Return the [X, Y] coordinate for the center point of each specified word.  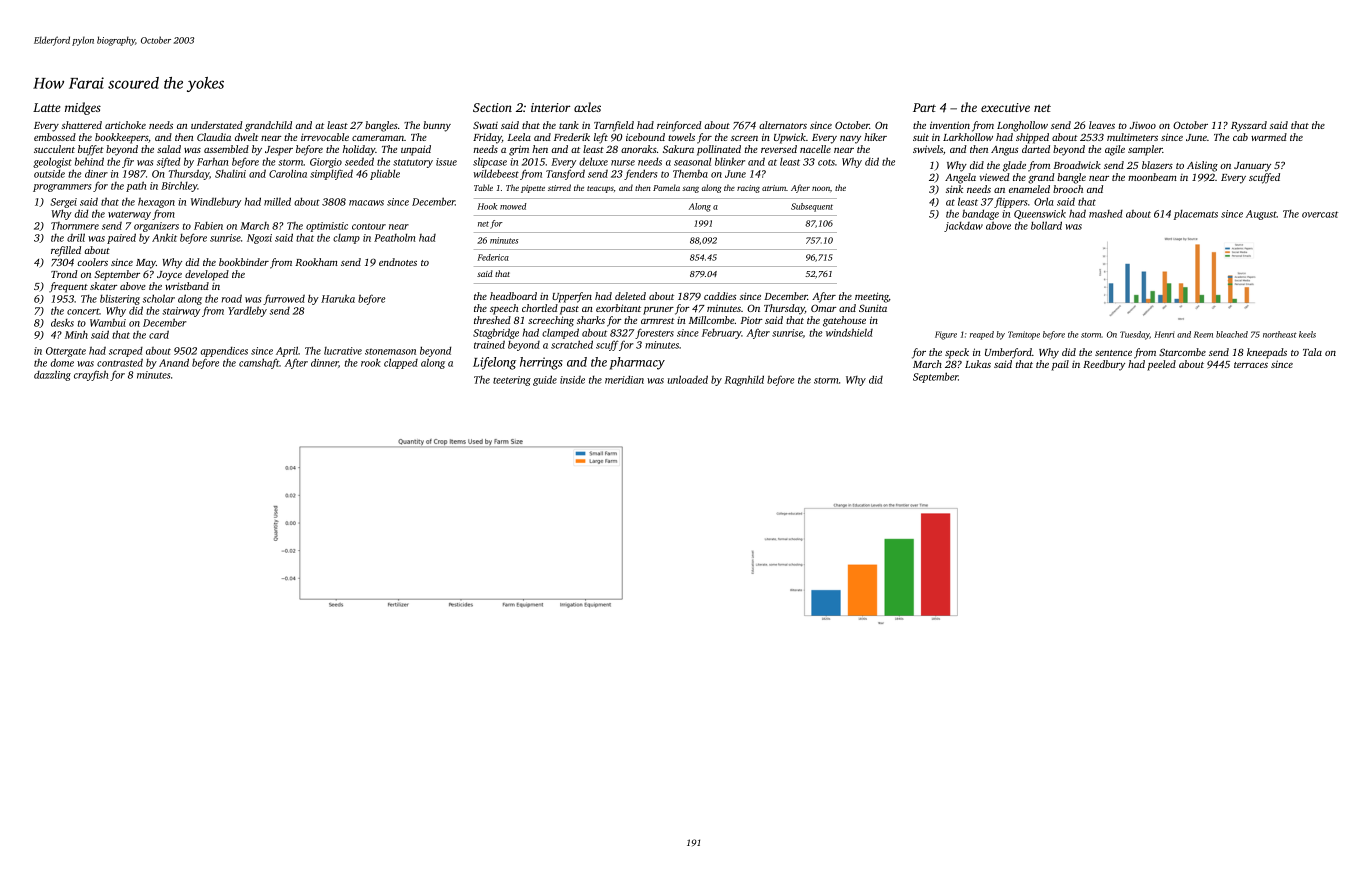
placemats [1196, 215]
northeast [1280, 334]
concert [83, 311]
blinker [730, 161]
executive [1005, 107]
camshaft [259, 363]
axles [587, 107]
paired [121, 238]
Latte [47, 107]
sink [954, 189]
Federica [493, 257]
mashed [1106, 214]
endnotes [398, 262]
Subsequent [812, 207]
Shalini [230, 174]
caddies [720, 296]
